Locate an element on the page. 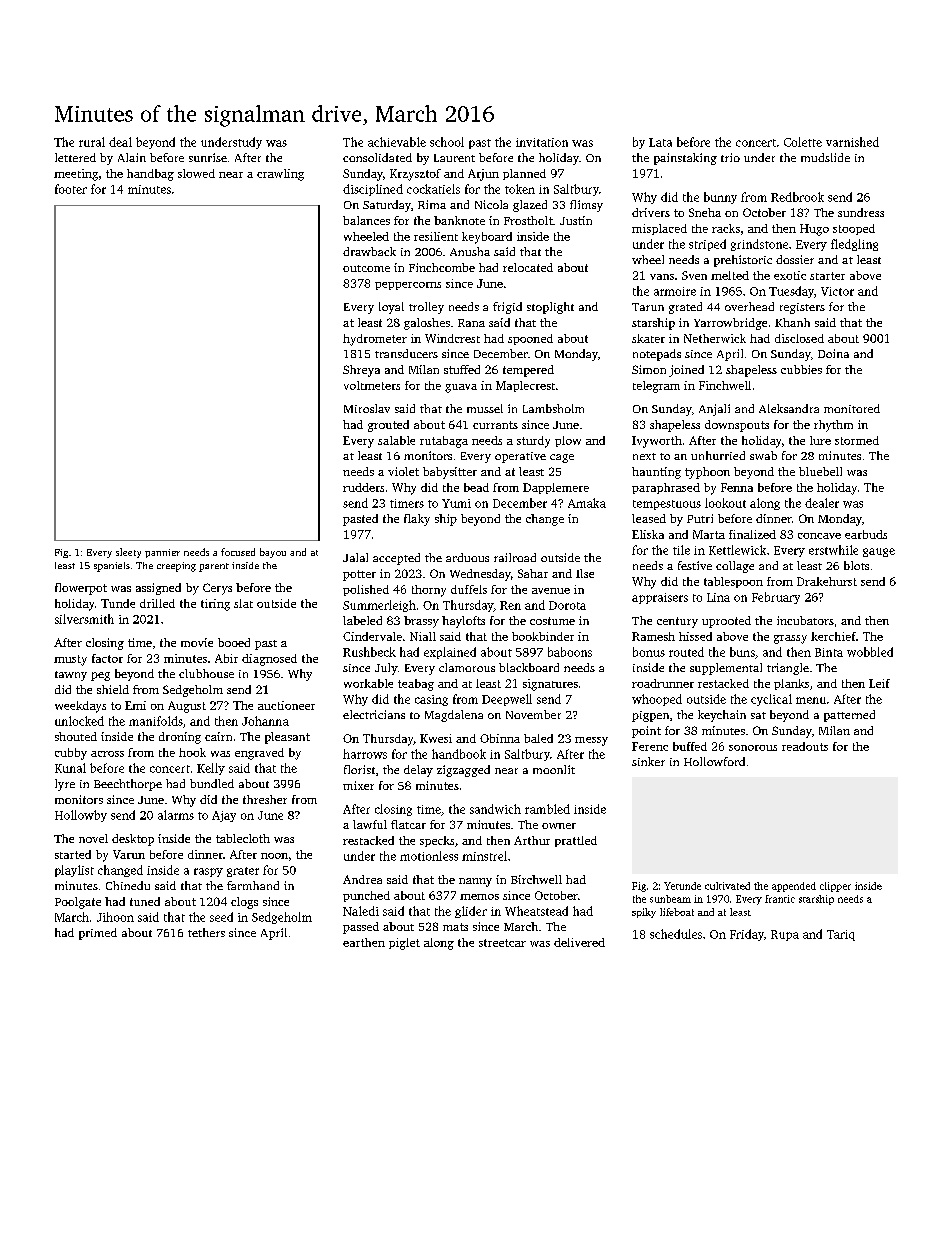 Image resolution: width=952 pixels, height=1233 pixels. minstrel is located at coordinates (484, 856).
